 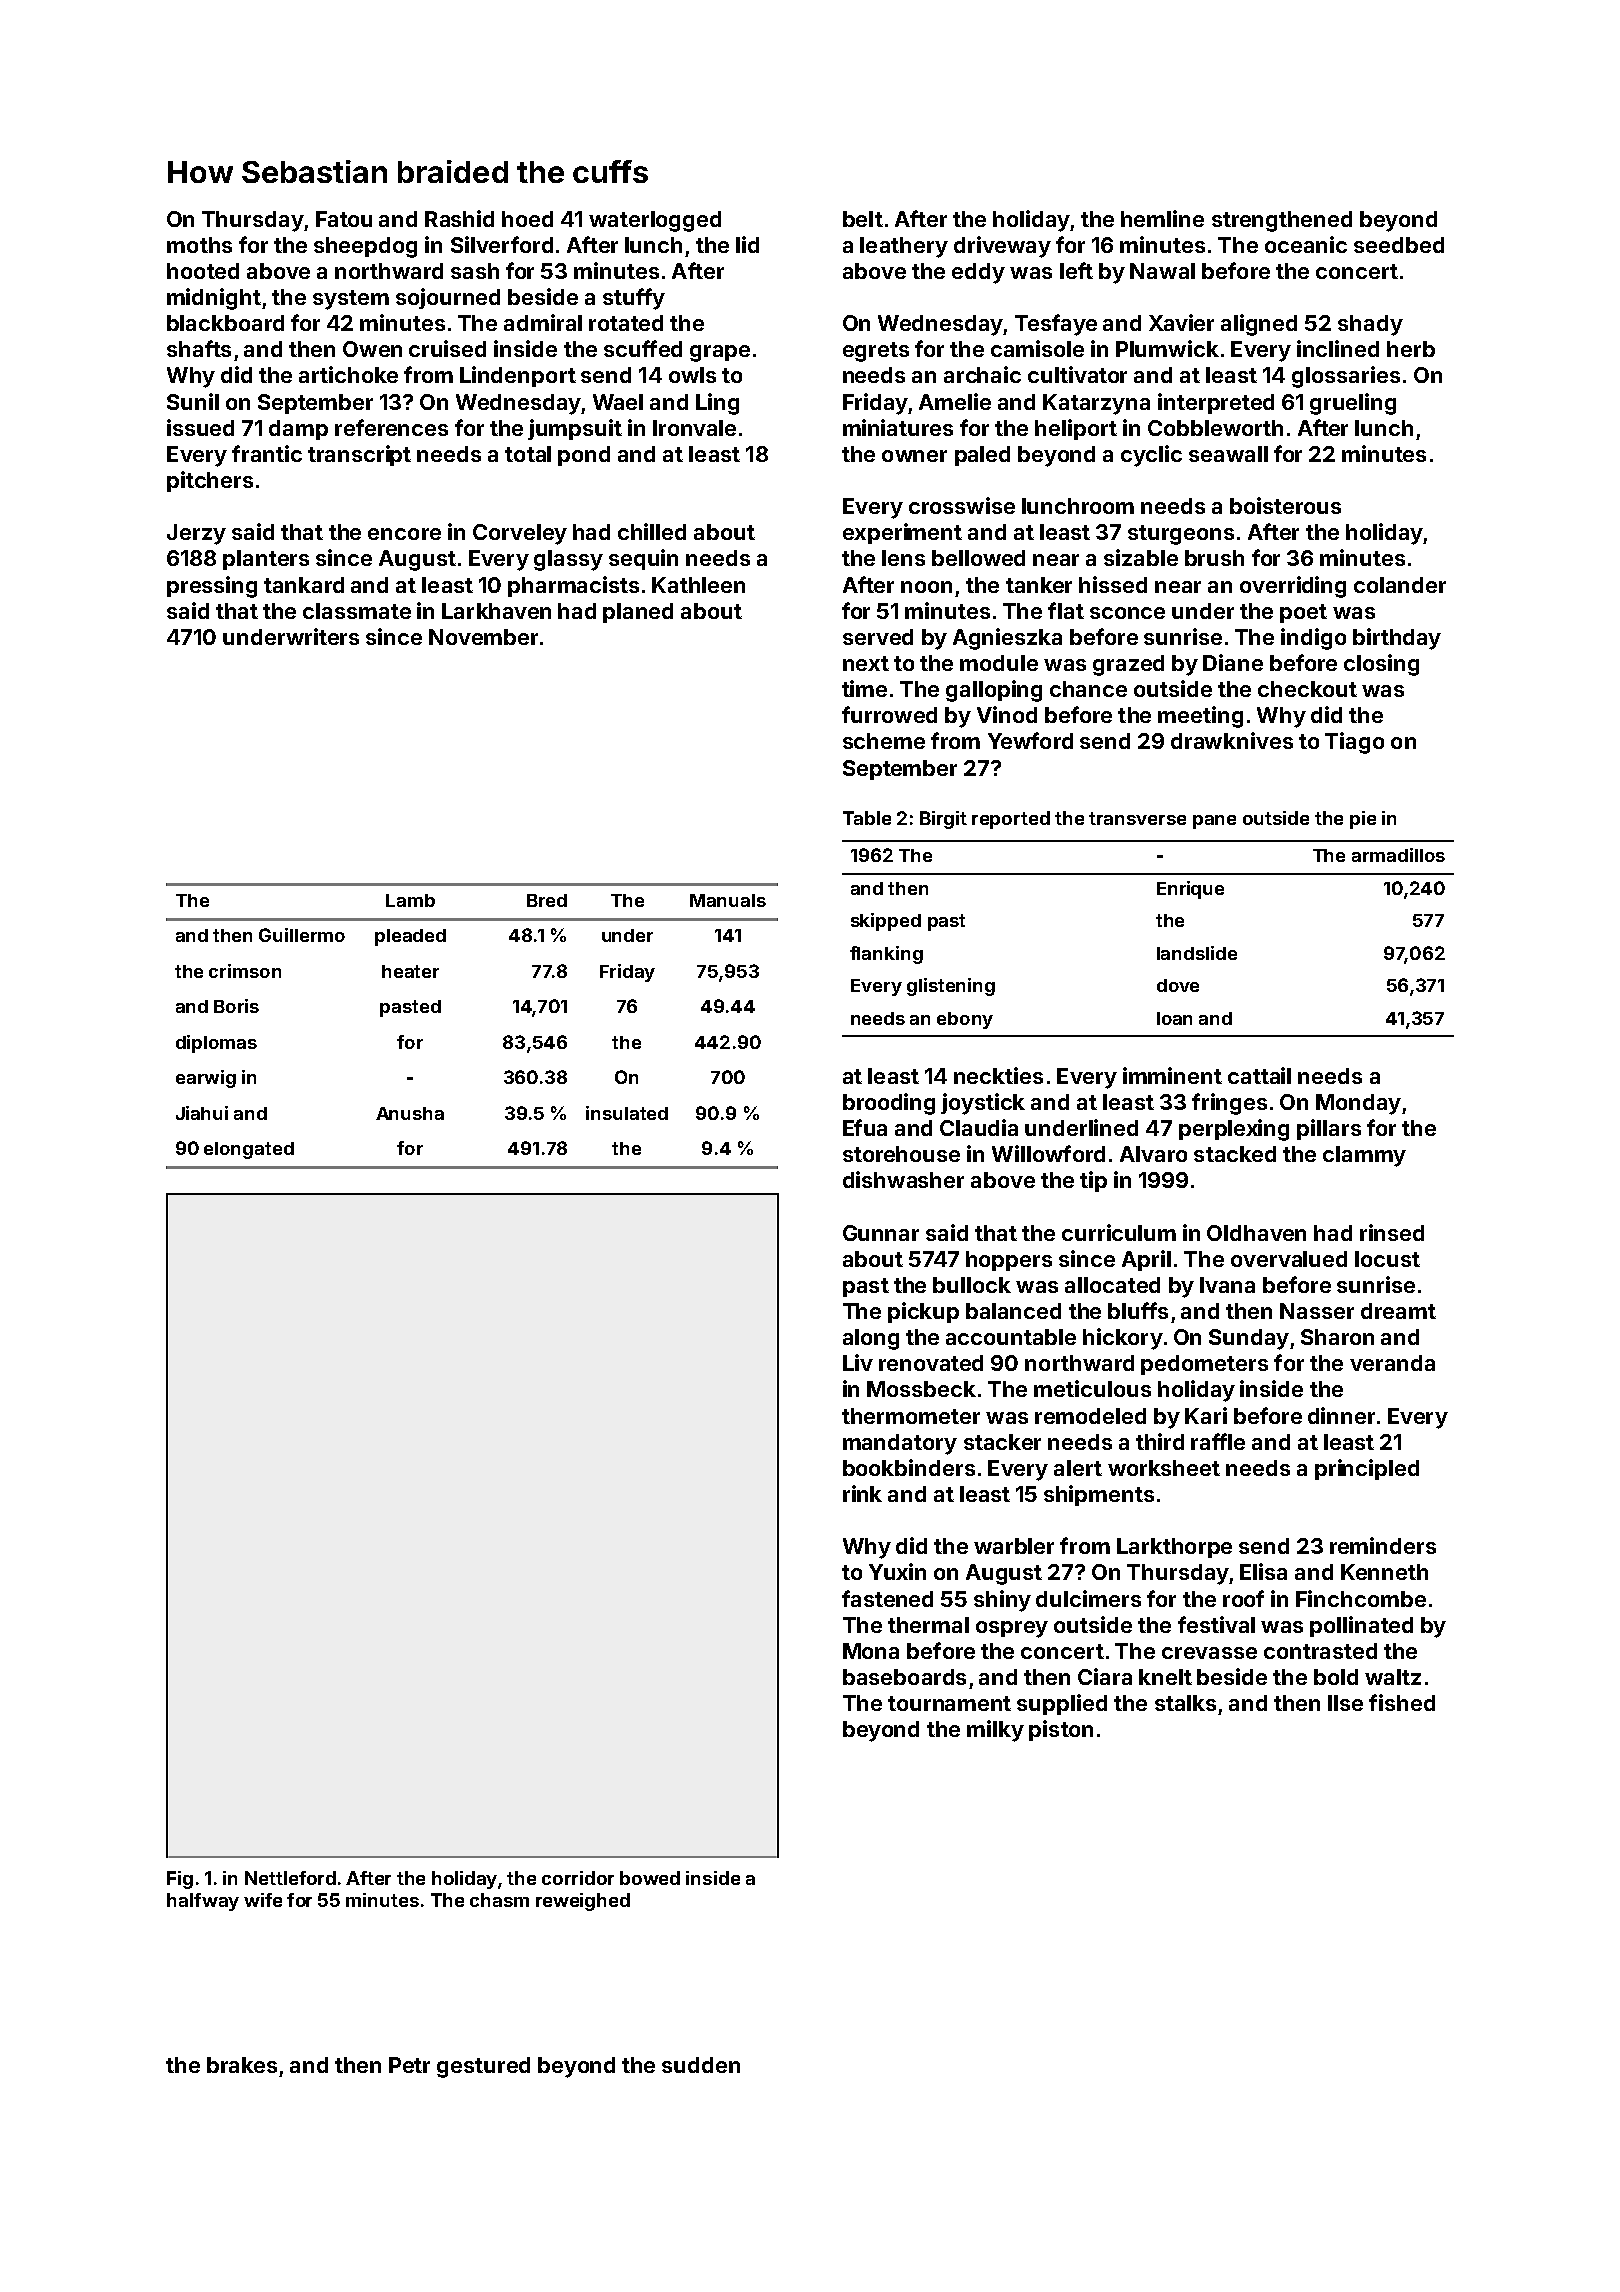 I want to click on Kathleen, so click(x=698, y=585).
